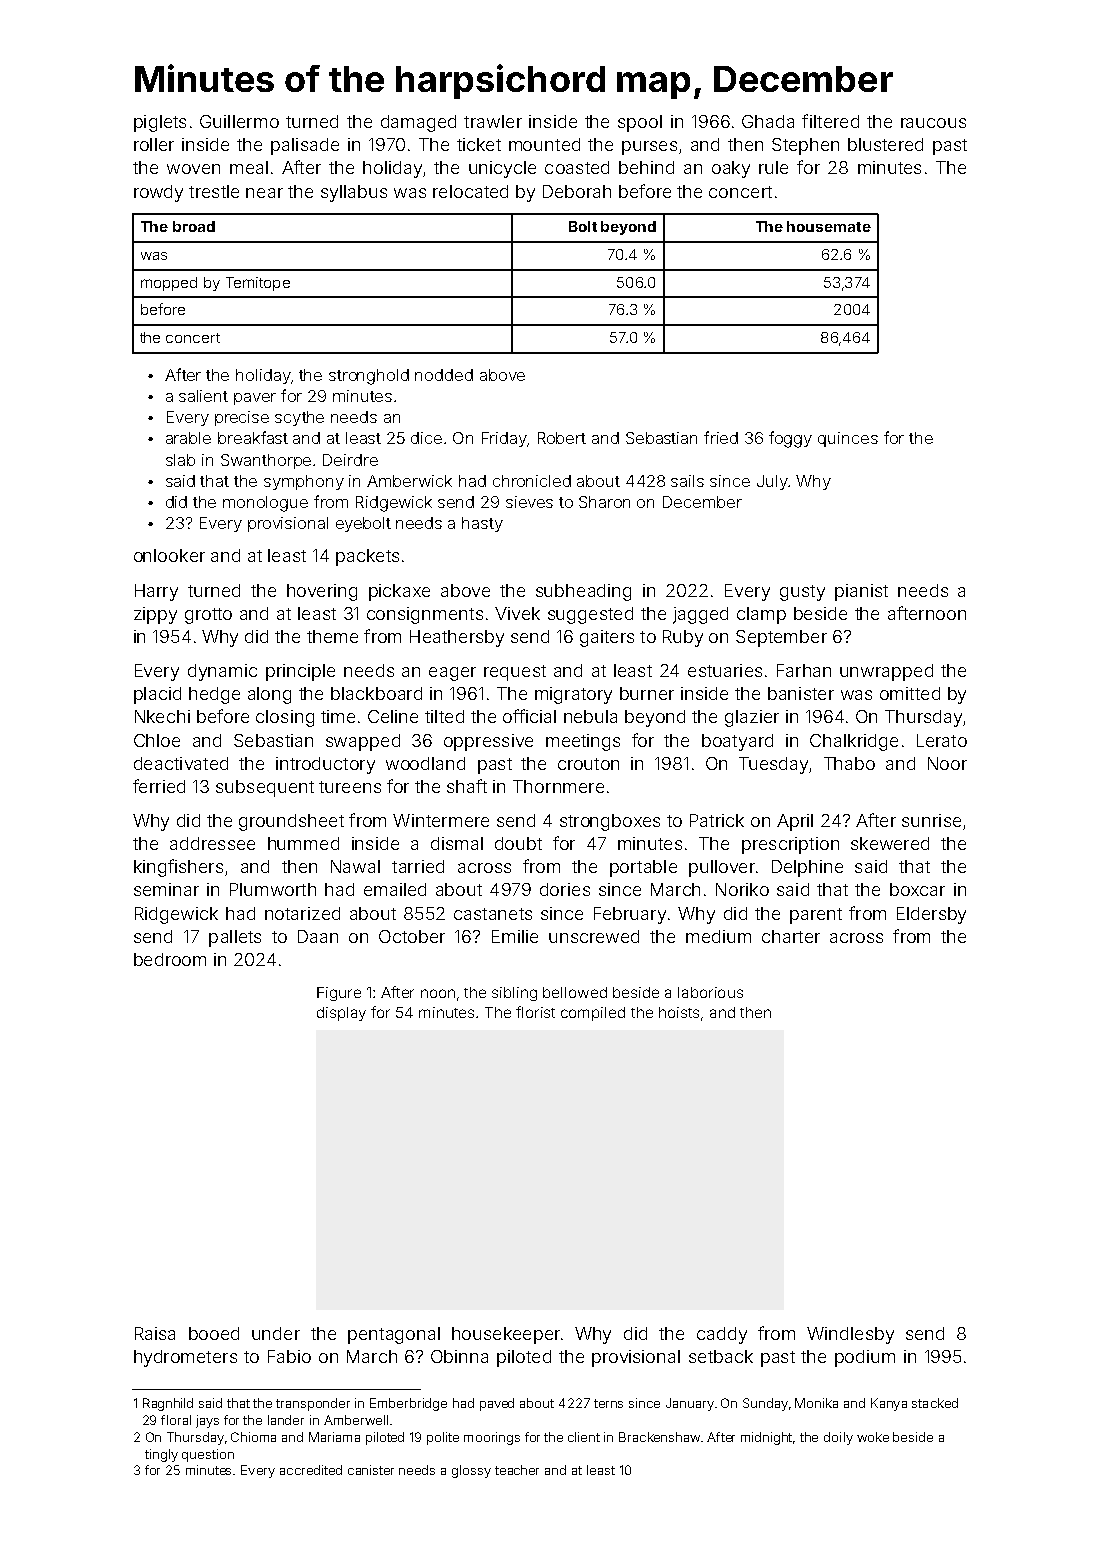  Describe the element at coordinates (354, 193) in the screenshot. I see `syllabus` at that location.
